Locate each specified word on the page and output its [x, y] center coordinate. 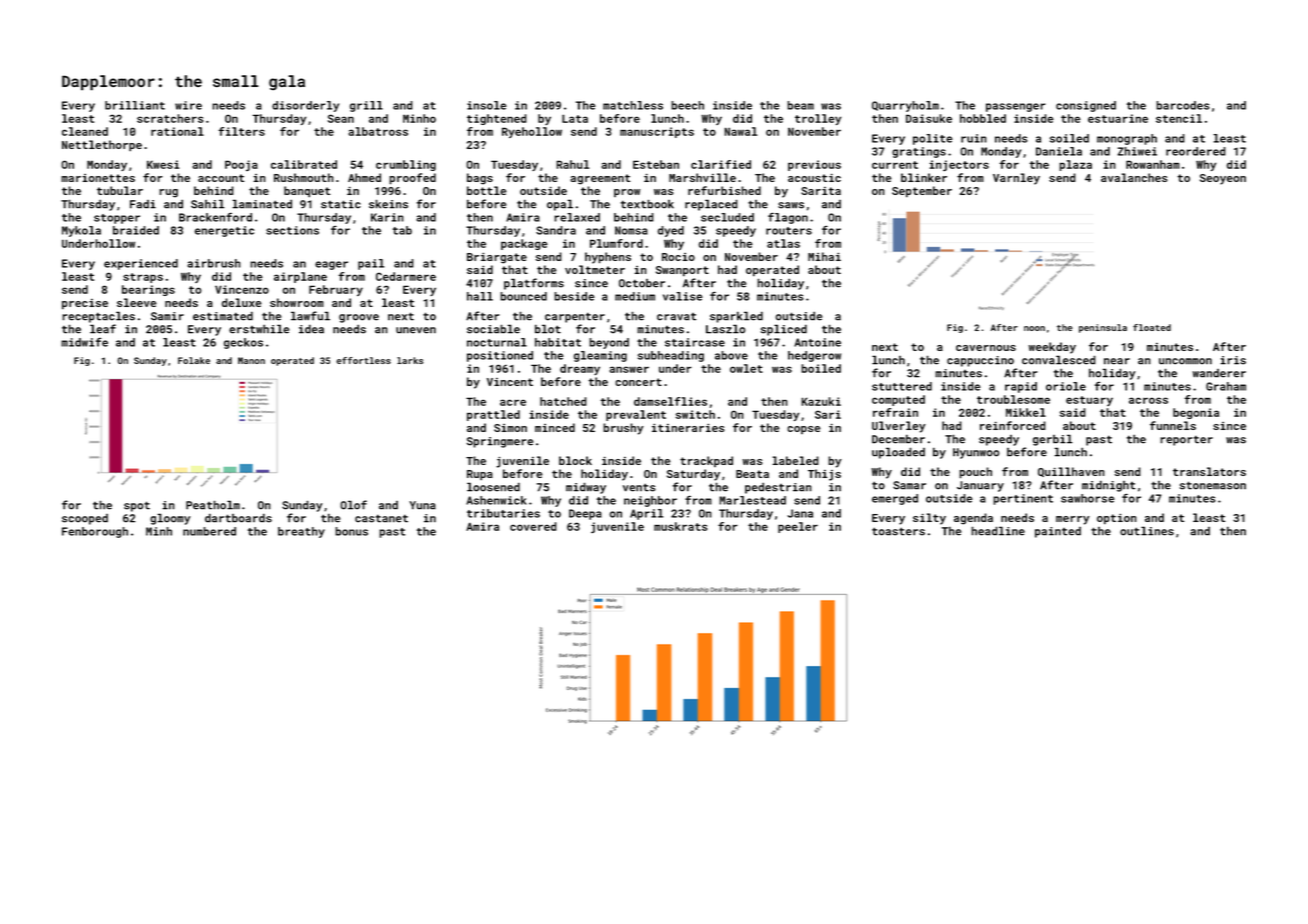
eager [331, 265]
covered [533, 526]
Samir [167, 316]
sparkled [736, 317]
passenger [1016, 107]
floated [1152, 327]
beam [800, 105]
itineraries [688, 428]
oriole [1066, 386]
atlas [783, 243]
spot [137, 506]
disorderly [305, 106]
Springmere [500, 442]
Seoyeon [1223, 179]
